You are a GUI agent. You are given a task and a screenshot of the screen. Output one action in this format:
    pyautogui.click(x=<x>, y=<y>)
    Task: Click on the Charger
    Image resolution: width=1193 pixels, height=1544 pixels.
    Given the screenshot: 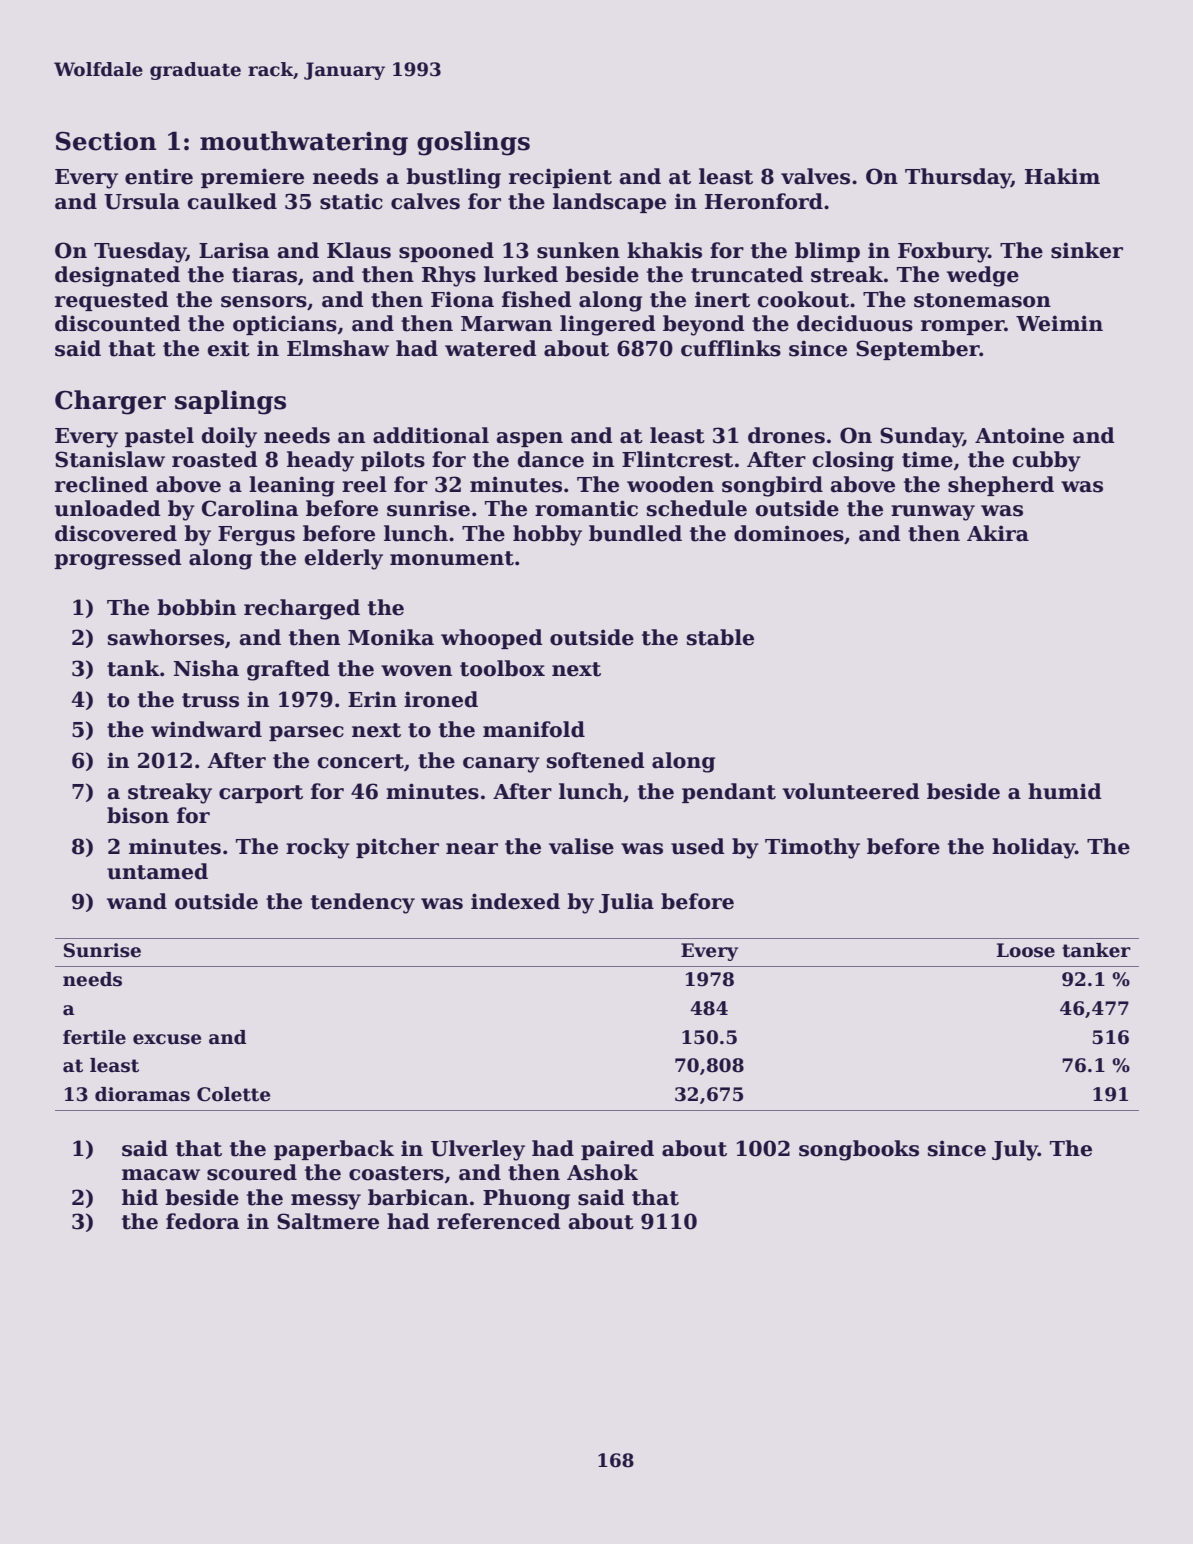 What is the action you would take?
    pyautogui.click(x=110, y=402)
